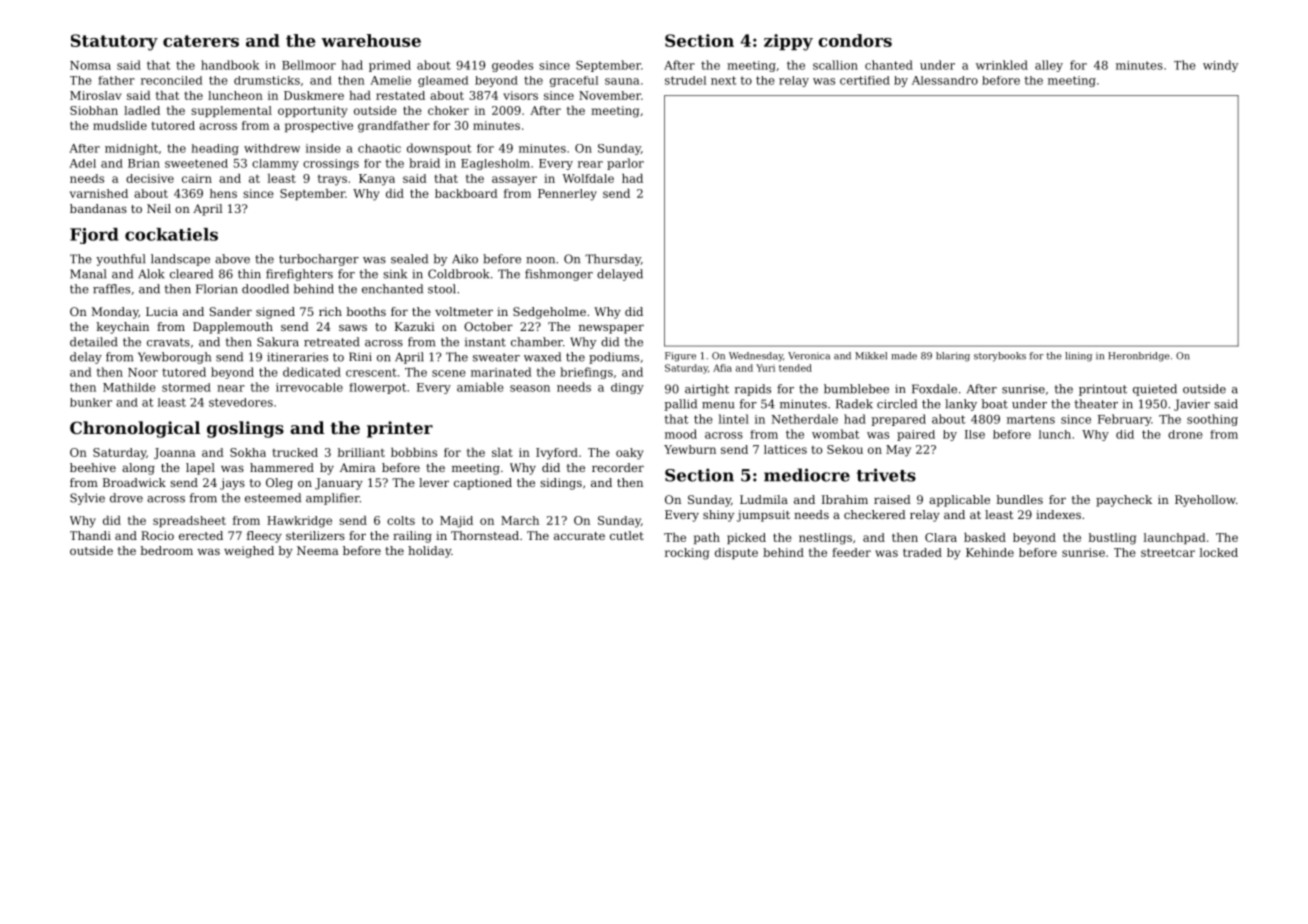  I want to click on windy, so click(1220, 66).
